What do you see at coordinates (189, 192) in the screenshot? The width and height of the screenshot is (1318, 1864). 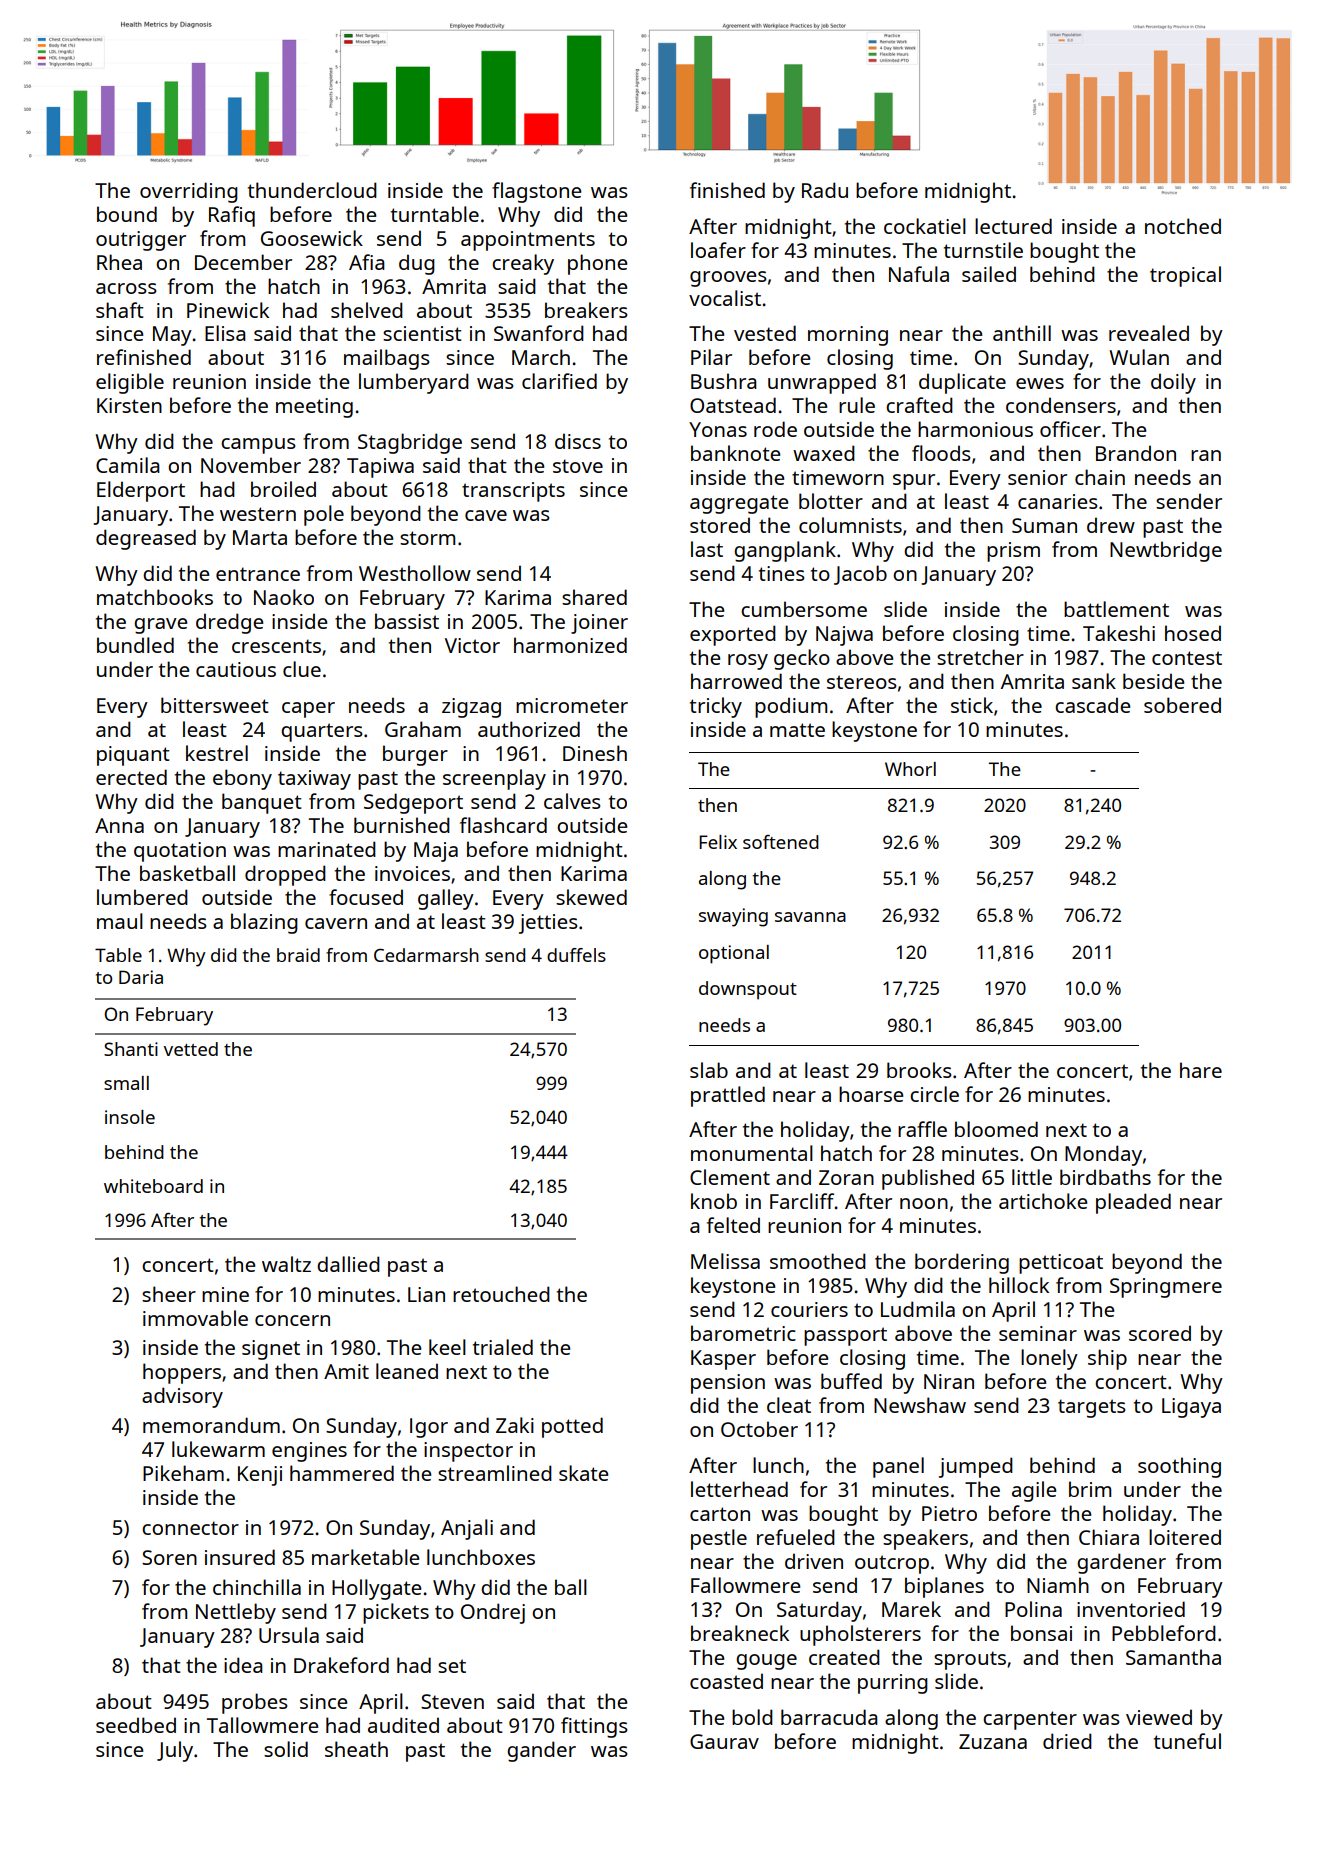 I see `overriding` at bounding box center [189, 192].
